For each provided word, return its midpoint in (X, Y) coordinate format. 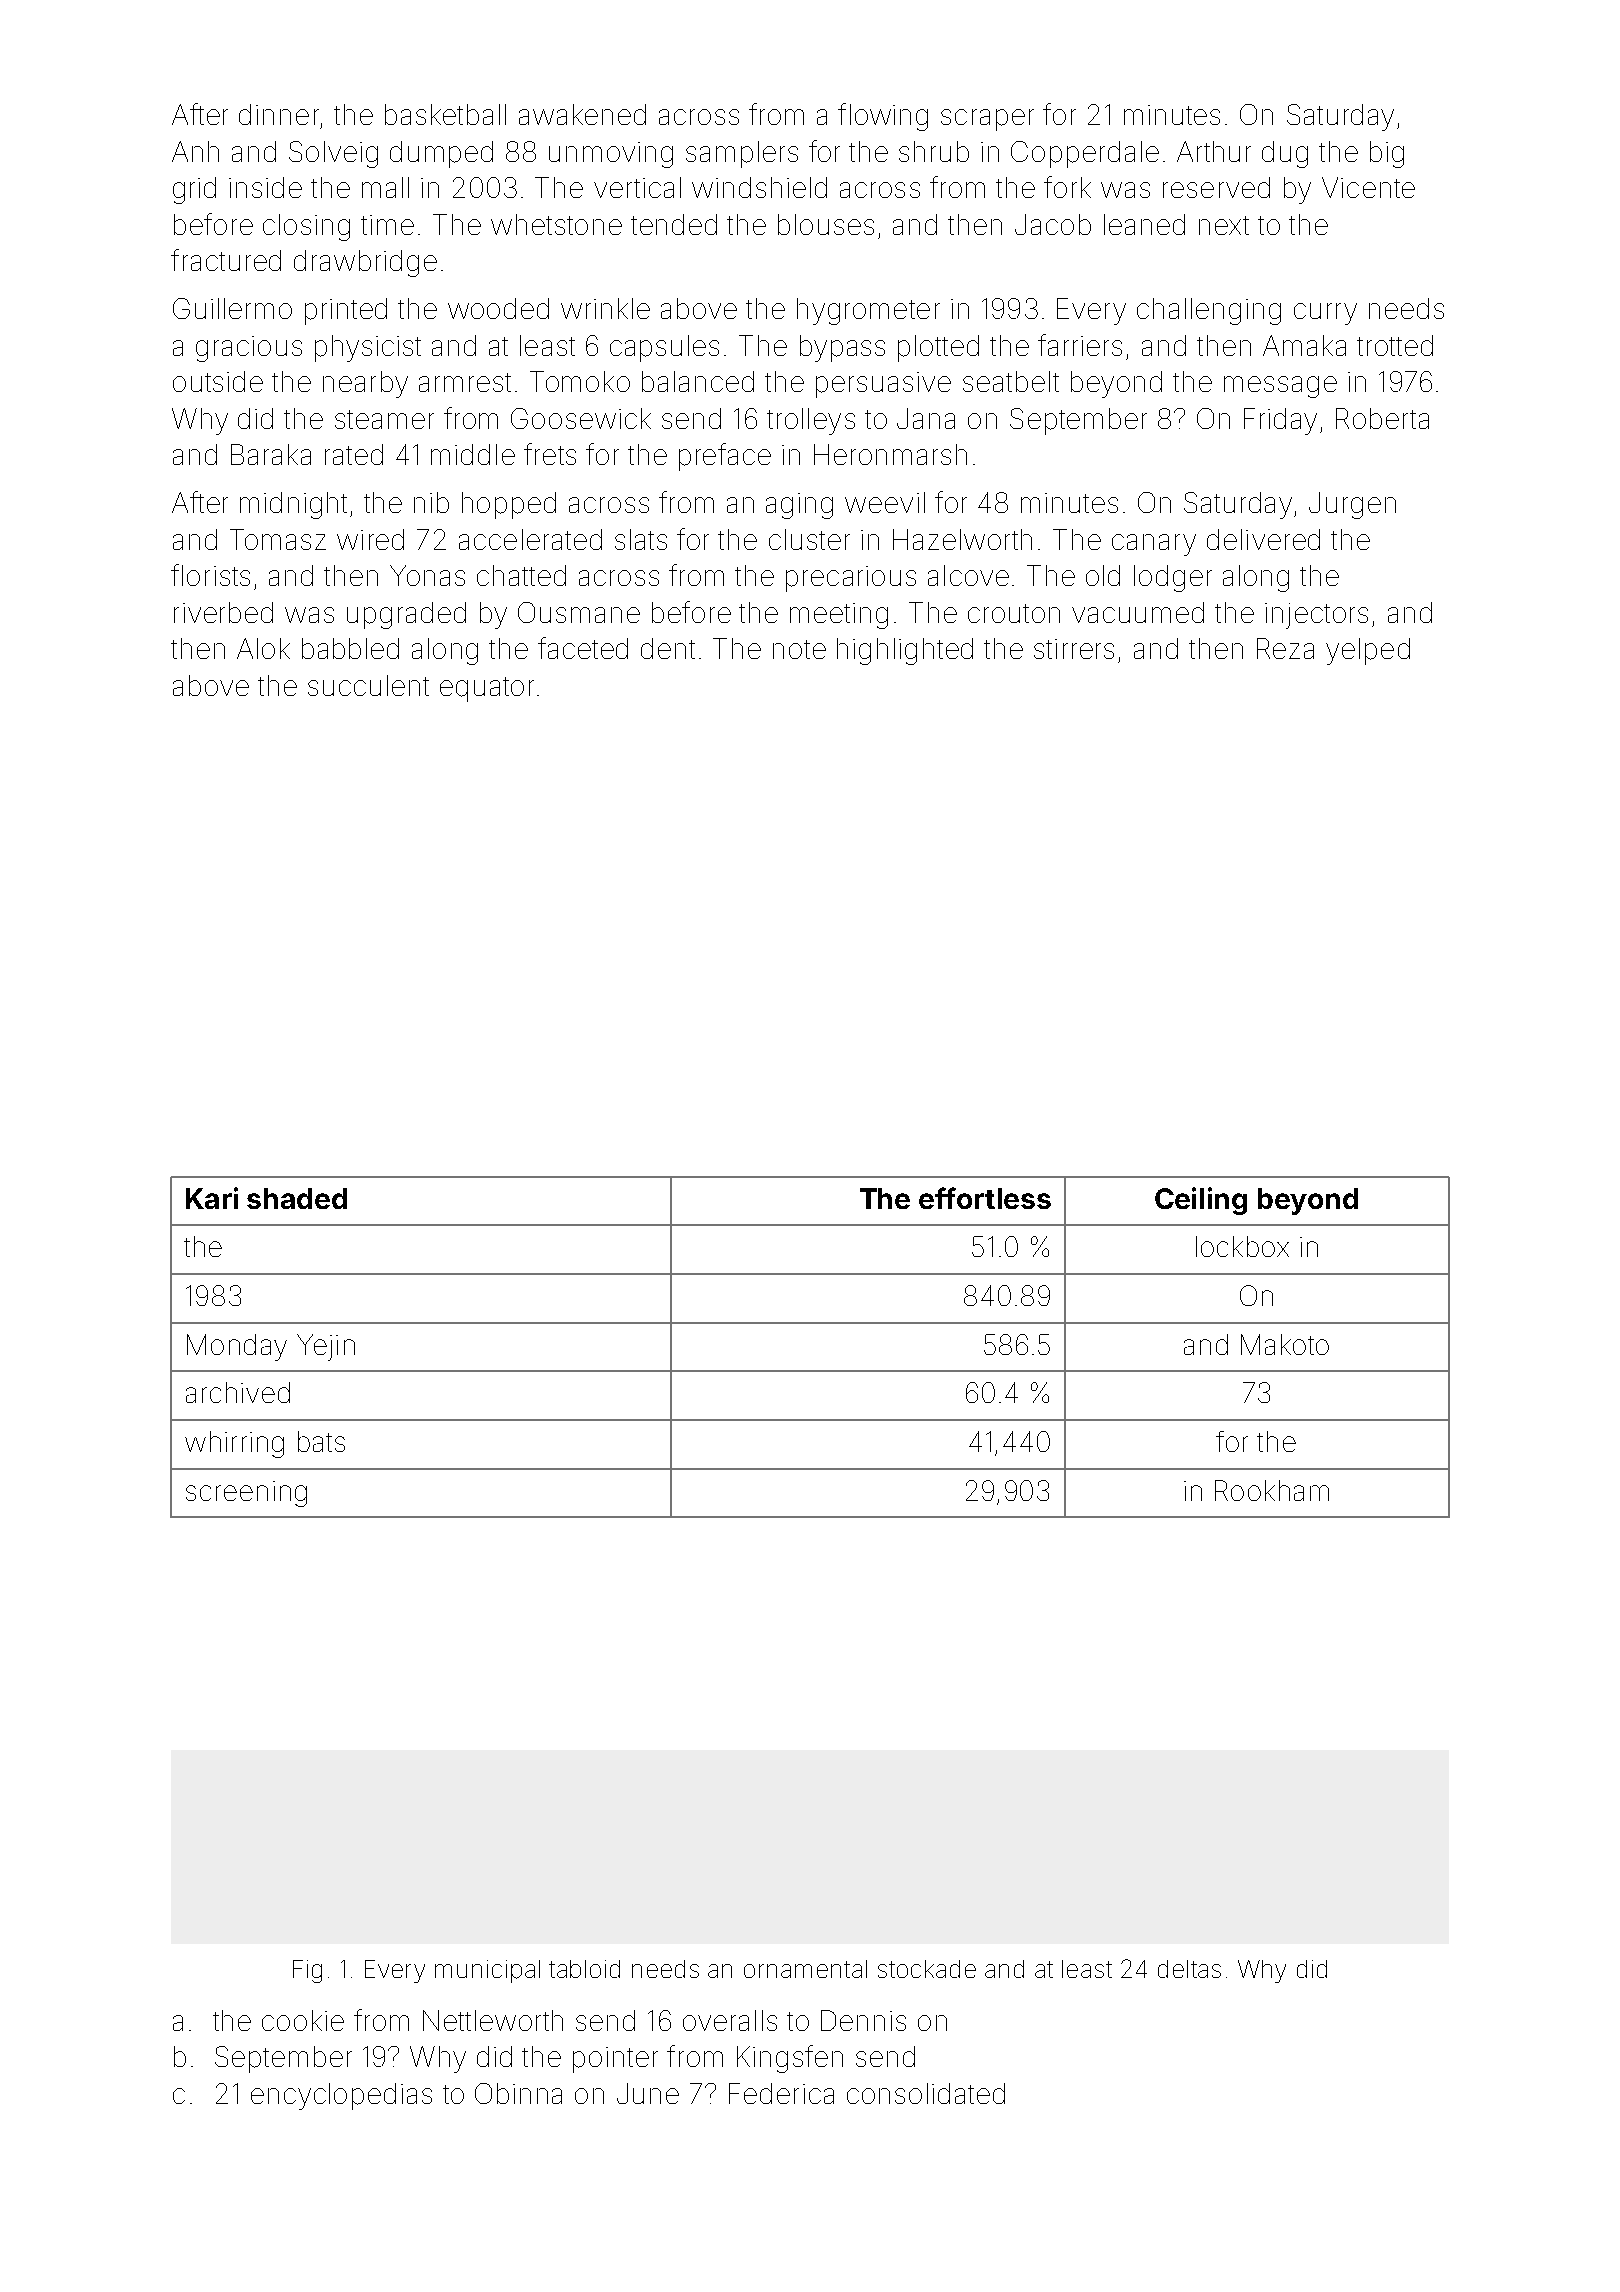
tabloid (584, 1969)
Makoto (1285, 1344)
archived (238, 1392)
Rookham (1272, 1490)
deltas (1189, 1969)
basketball (445, 114)
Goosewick (581, 418)
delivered (1263, 539)
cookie (303, 2020)
